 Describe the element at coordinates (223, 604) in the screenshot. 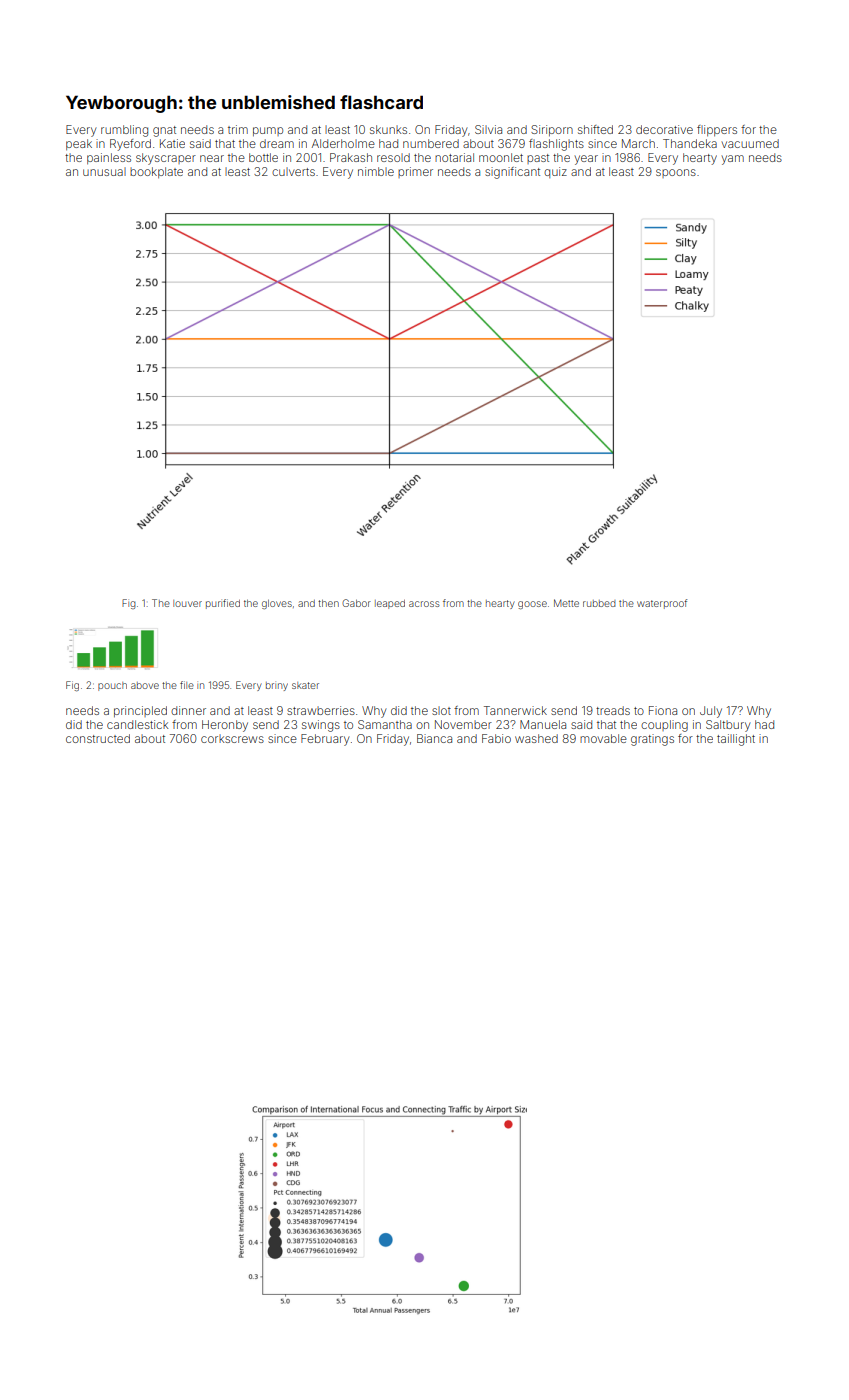

I see `purified` at that location.
